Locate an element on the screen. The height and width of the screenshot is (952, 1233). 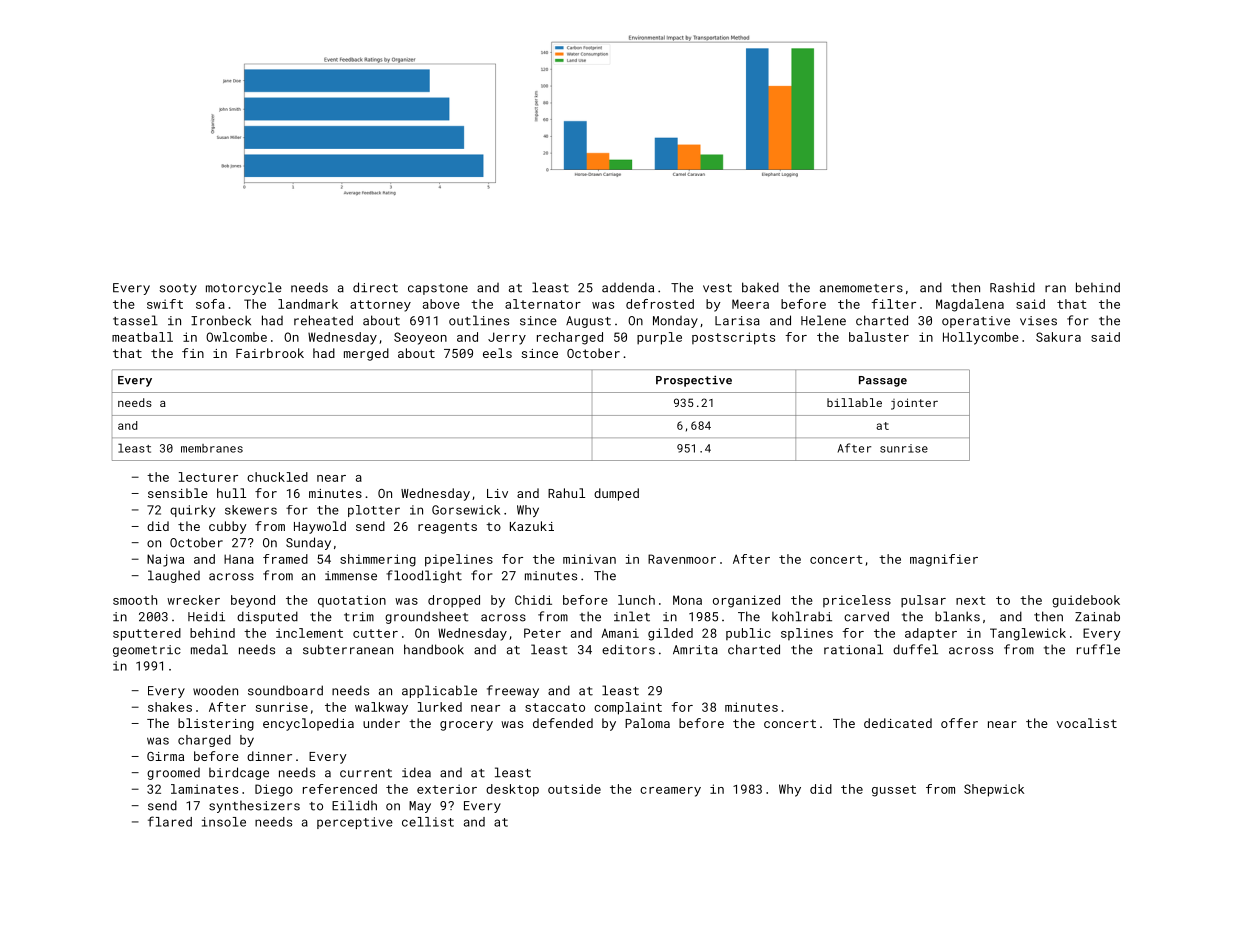
Gorsewick is located at coordinates (466, 510).
